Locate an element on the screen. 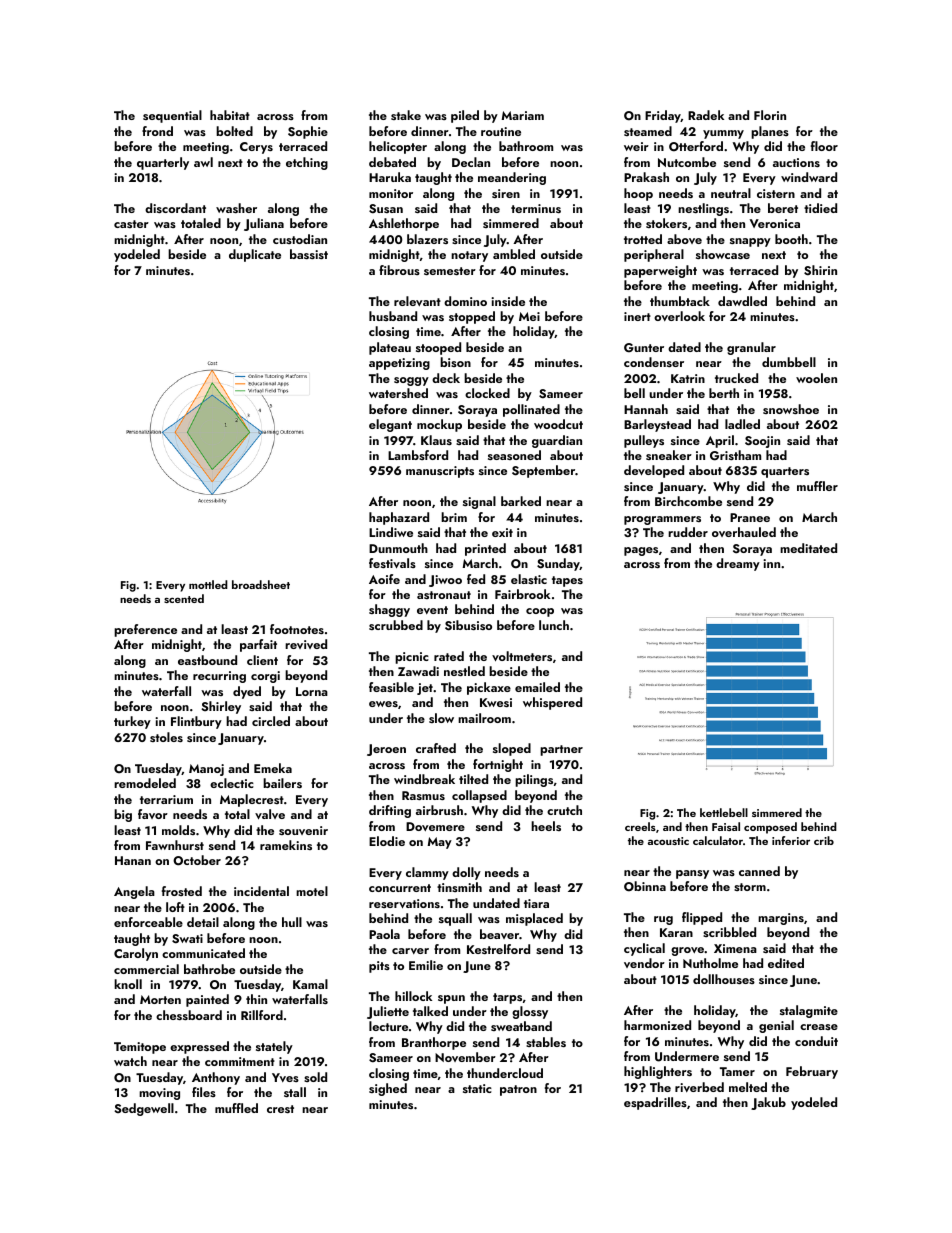 This screenshot has height=1233, width=952. Jeroen is located at coordinates (386, 750).
